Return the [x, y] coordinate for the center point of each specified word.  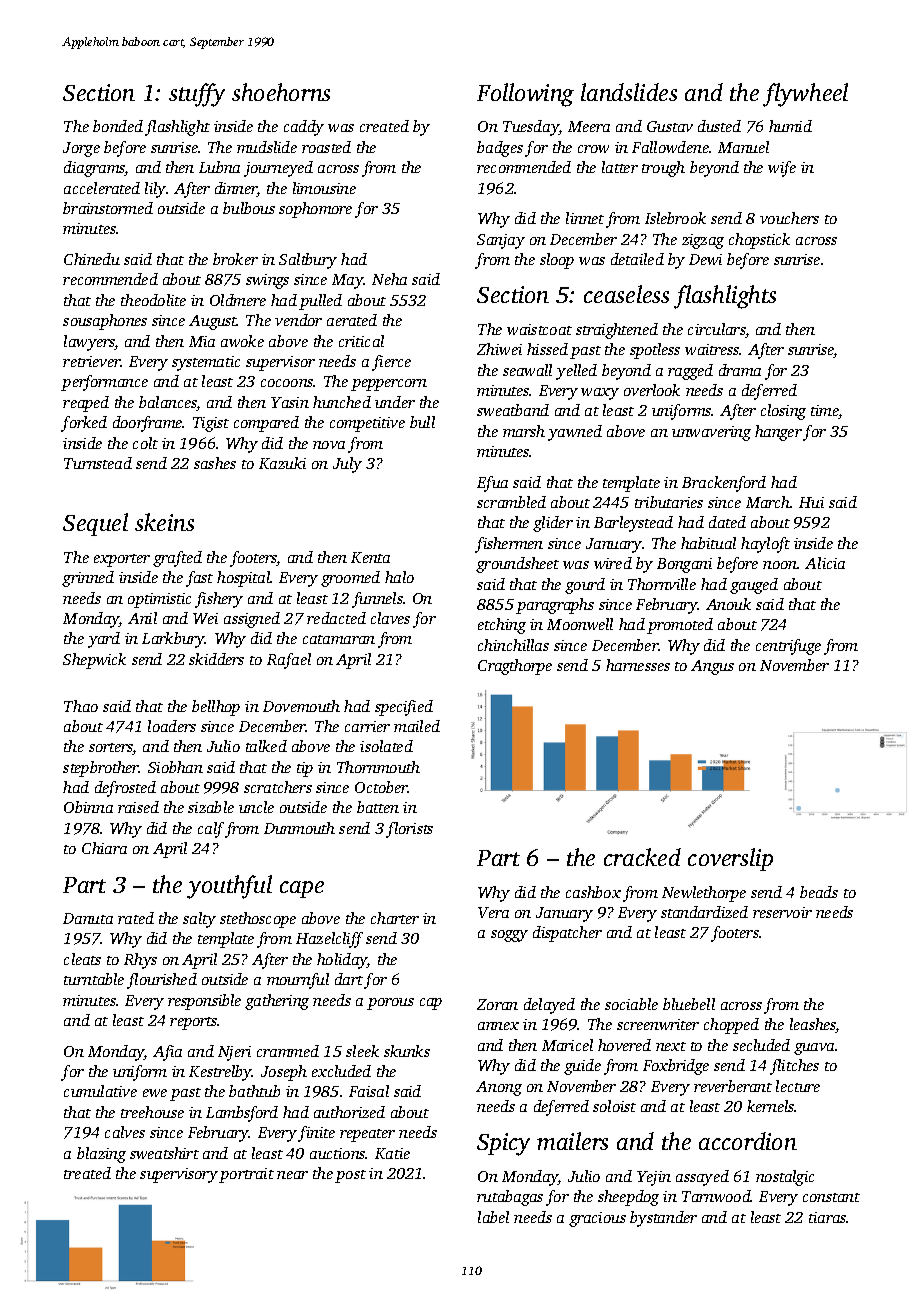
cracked [642, 857]
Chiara [104, 848]
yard [104, 640]
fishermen [509, 545]
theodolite [153, 300]
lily [155, 190]
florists [409, 830]
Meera [589, 126]
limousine [324, 188]
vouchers [789, 218]
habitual [708, 543]
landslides [629, 92]
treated [87, 1173]
